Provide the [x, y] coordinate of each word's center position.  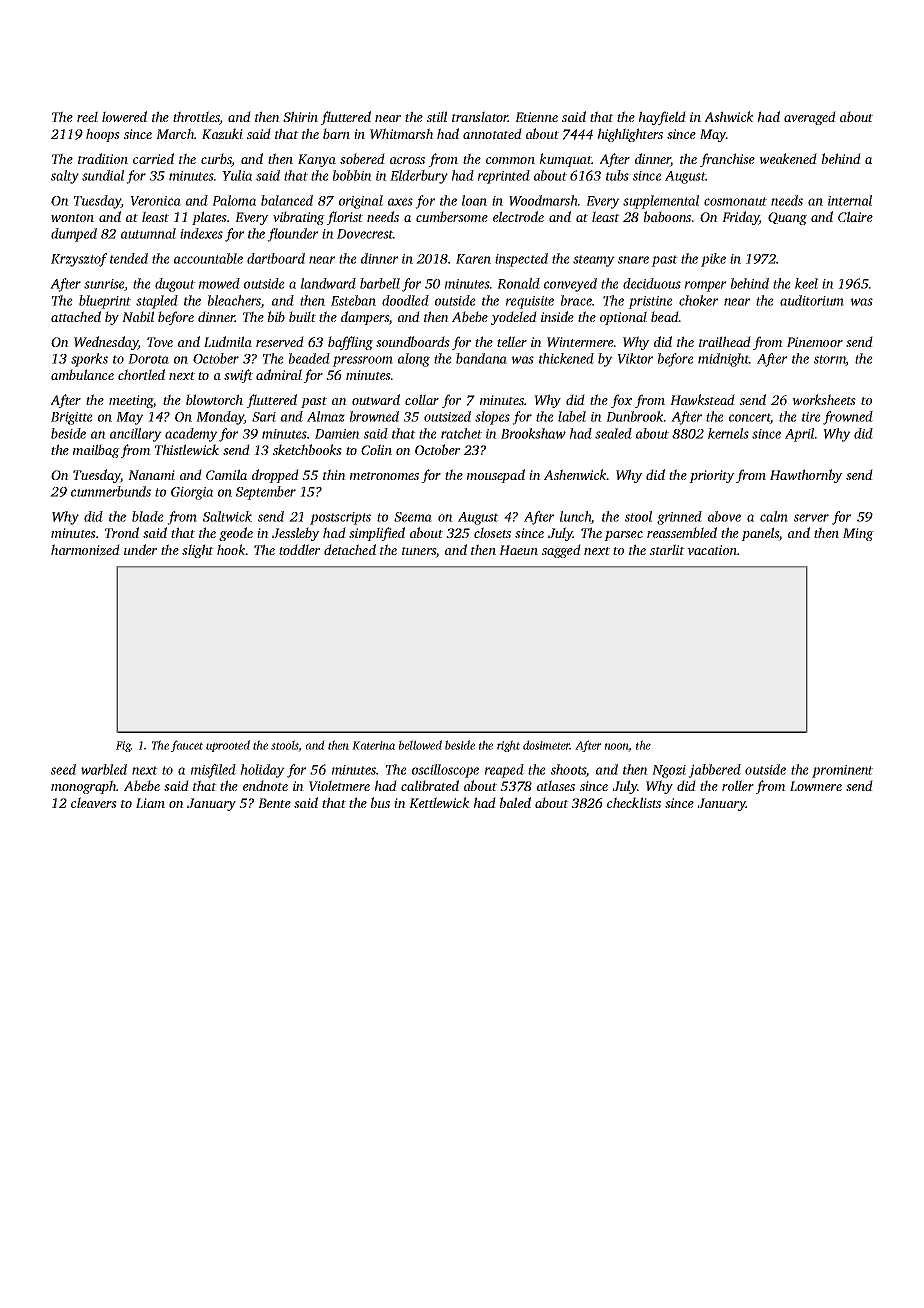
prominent [842, 771]
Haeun [518, 550]
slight [198, 551]
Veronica [155, 201]
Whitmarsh [402, 133]
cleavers [94, 802]
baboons [668, 216]
